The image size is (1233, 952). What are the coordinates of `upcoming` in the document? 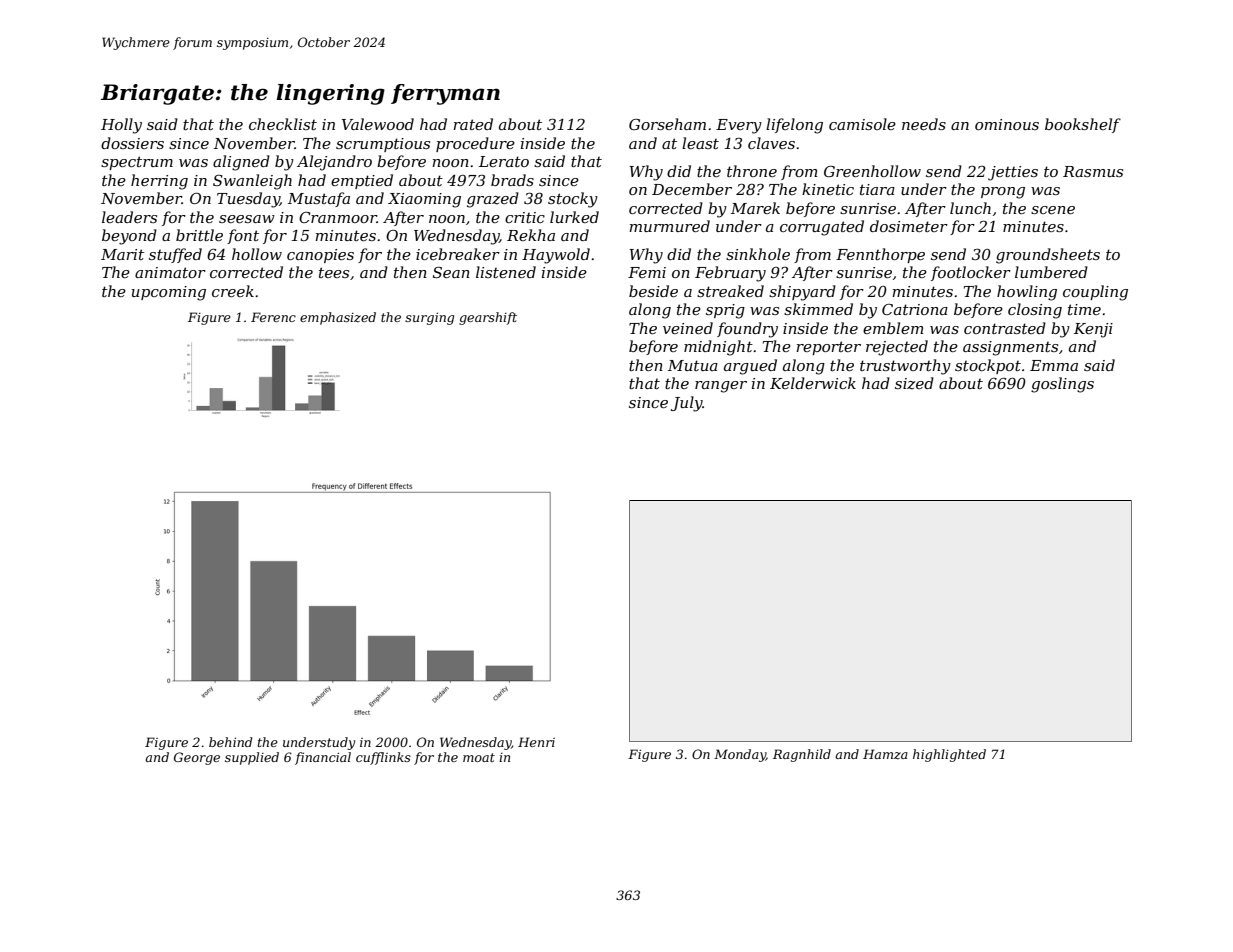 It's located at (169, 293).
